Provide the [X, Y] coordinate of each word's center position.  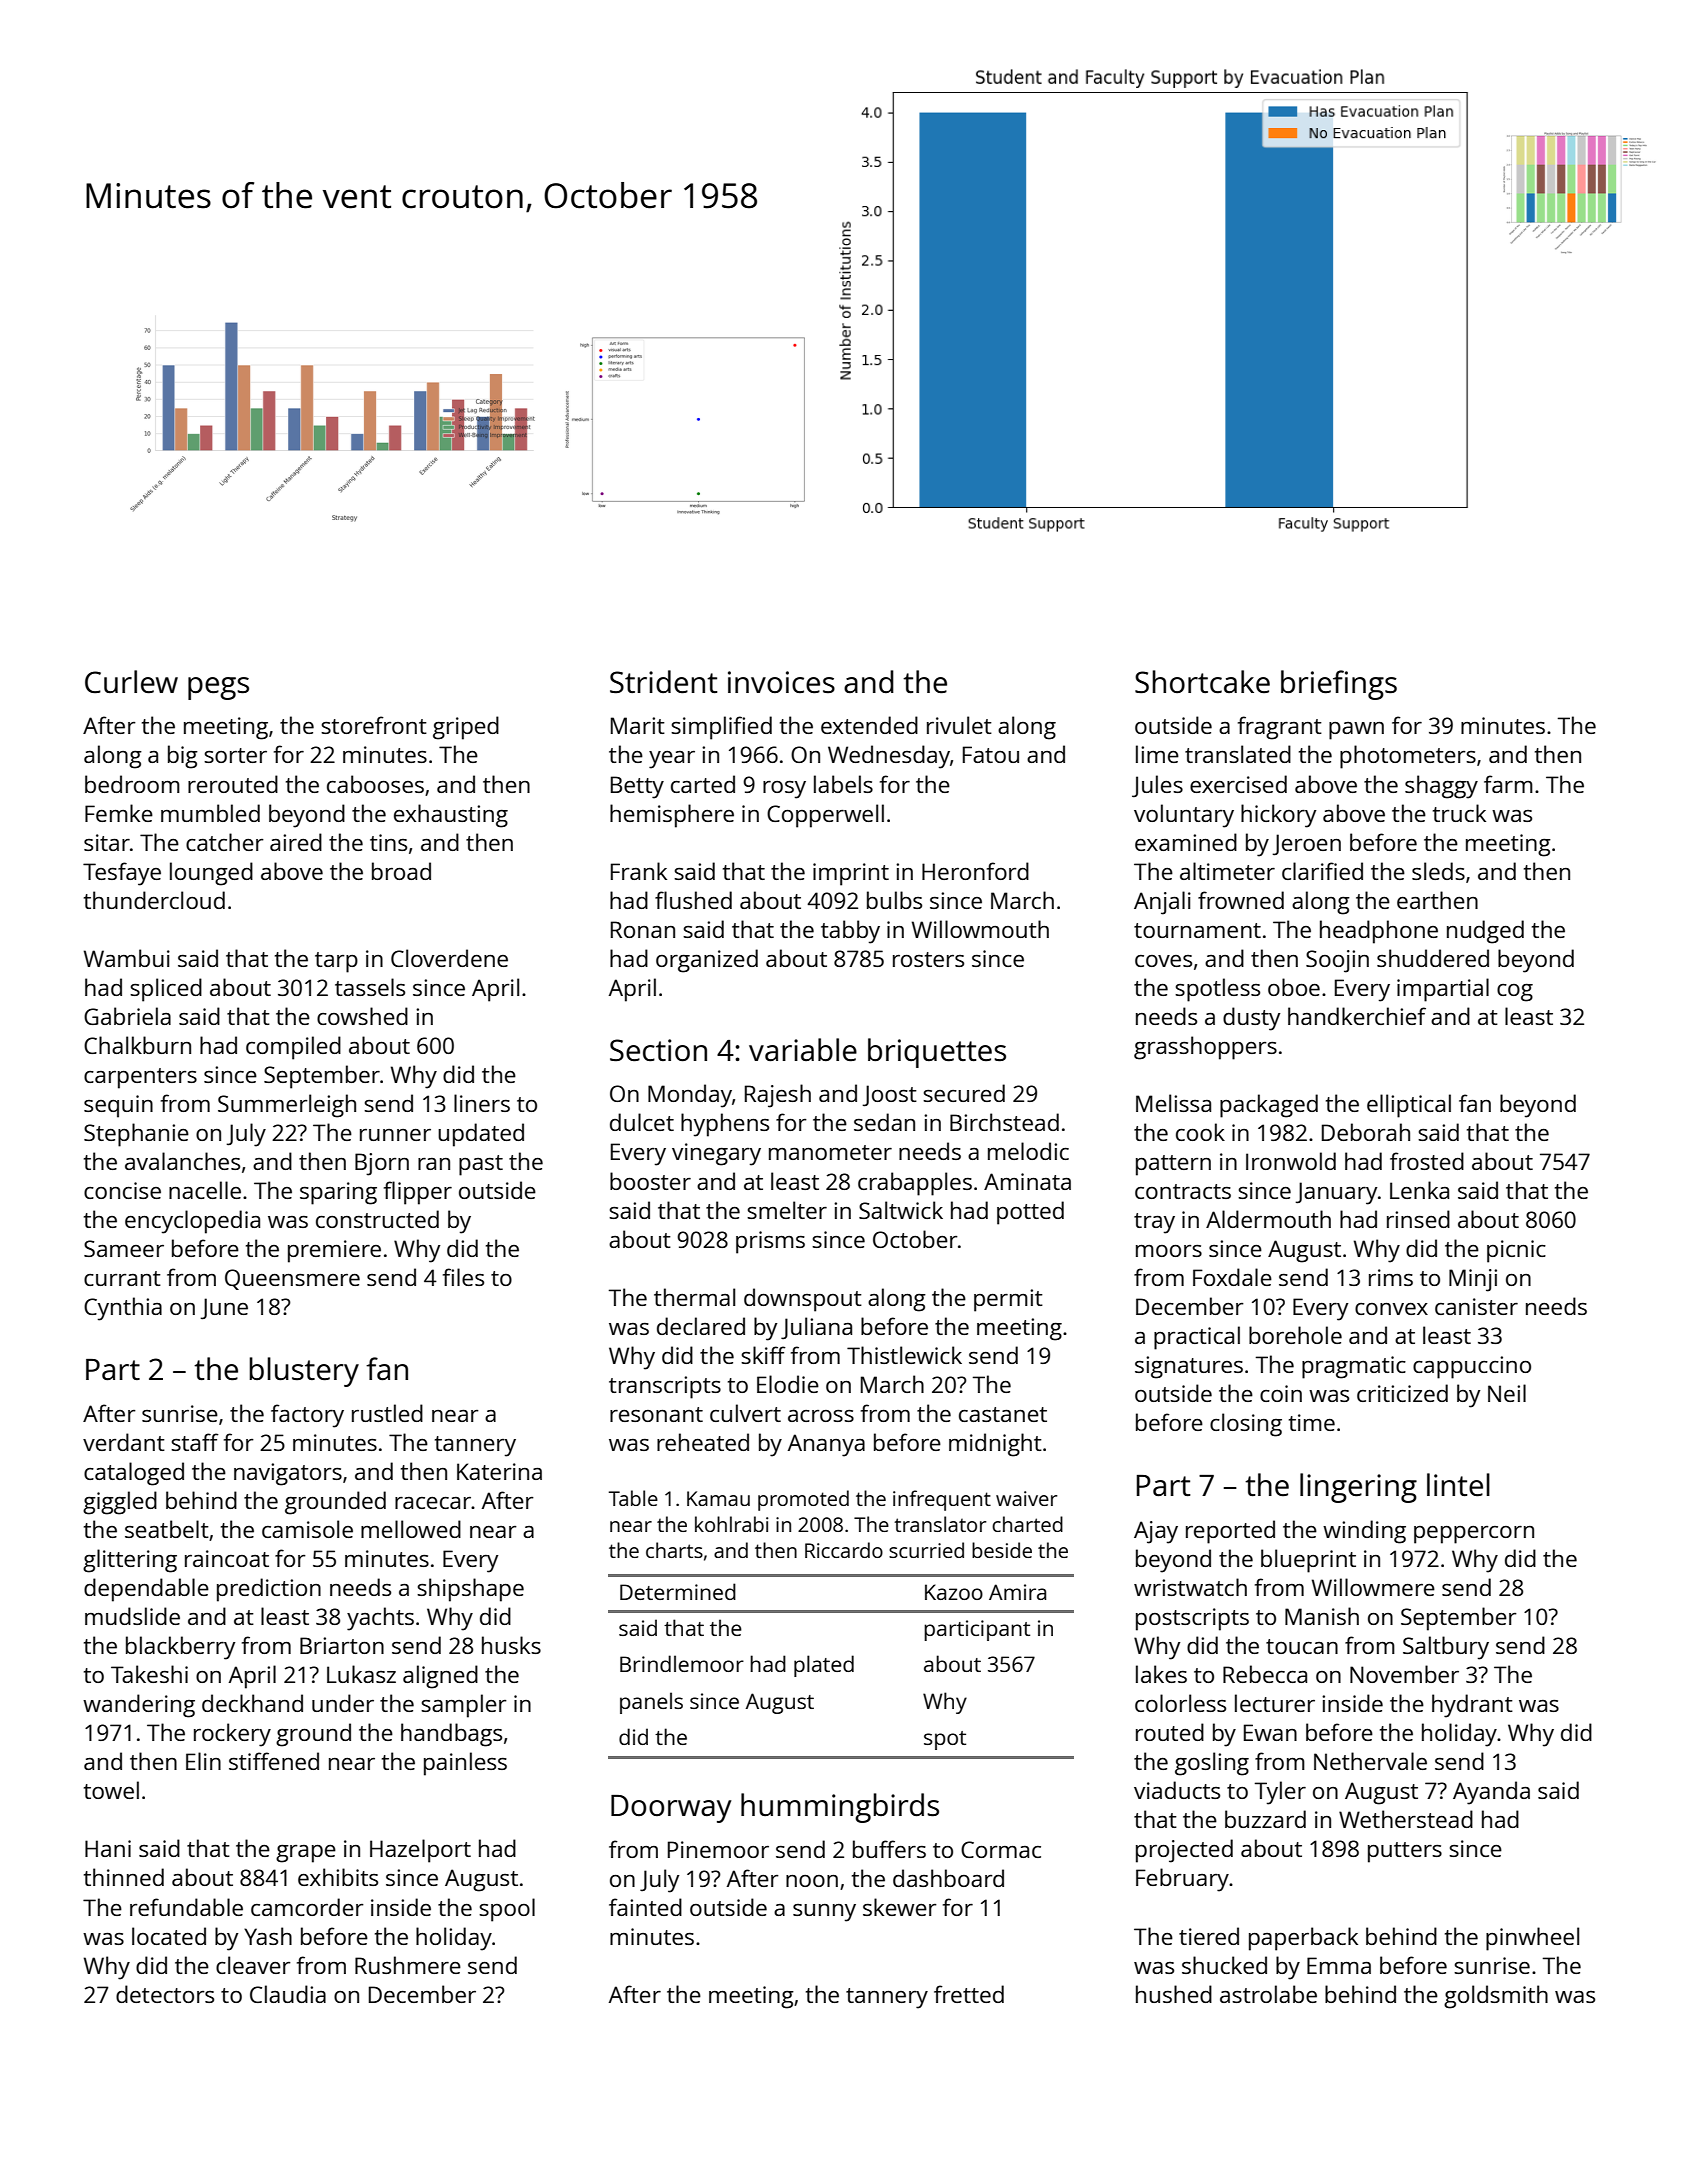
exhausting [451, 816]
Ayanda [1491, 1793]
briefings [1339, 685]
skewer [900, 1907]
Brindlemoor [682, 1663]
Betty [637, 787]
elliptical [1409, 1106]
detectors [165, 1994]
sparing [338, 1193]
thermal [694, 1297]
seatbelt [167, 1529]
